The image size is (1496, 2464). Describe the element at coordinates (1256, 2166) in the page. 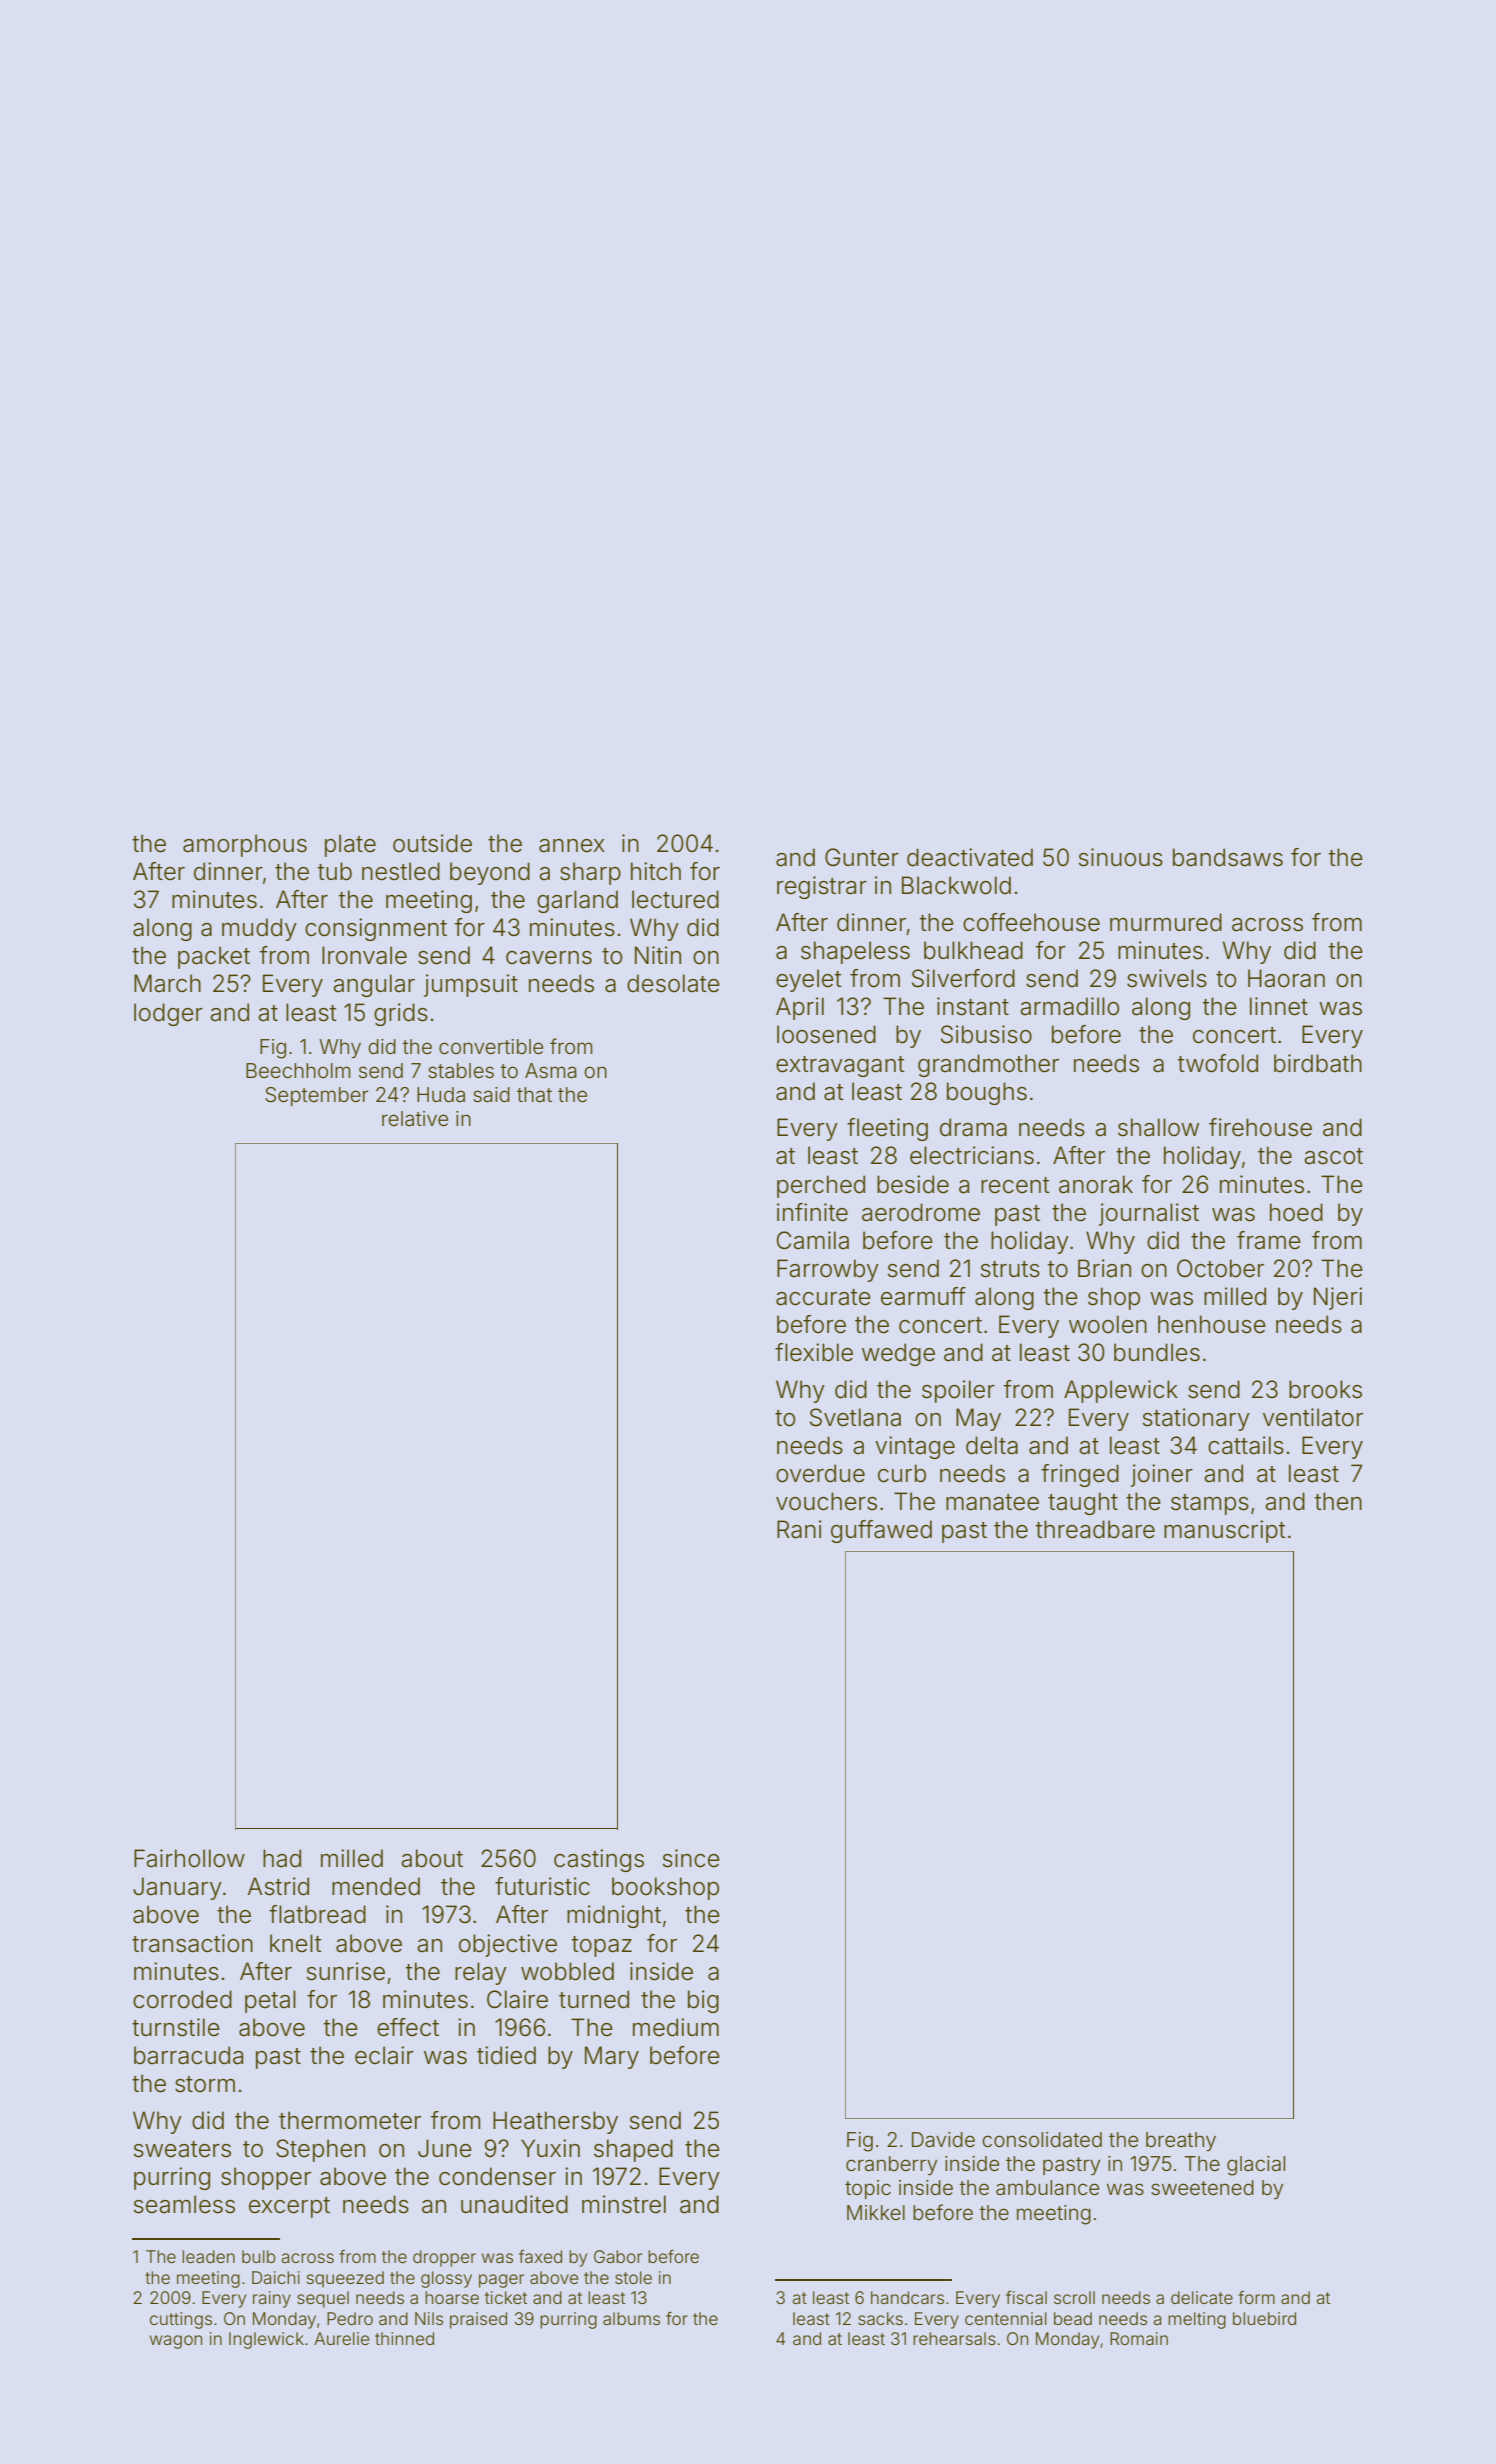

I see `glacial` at that location.
